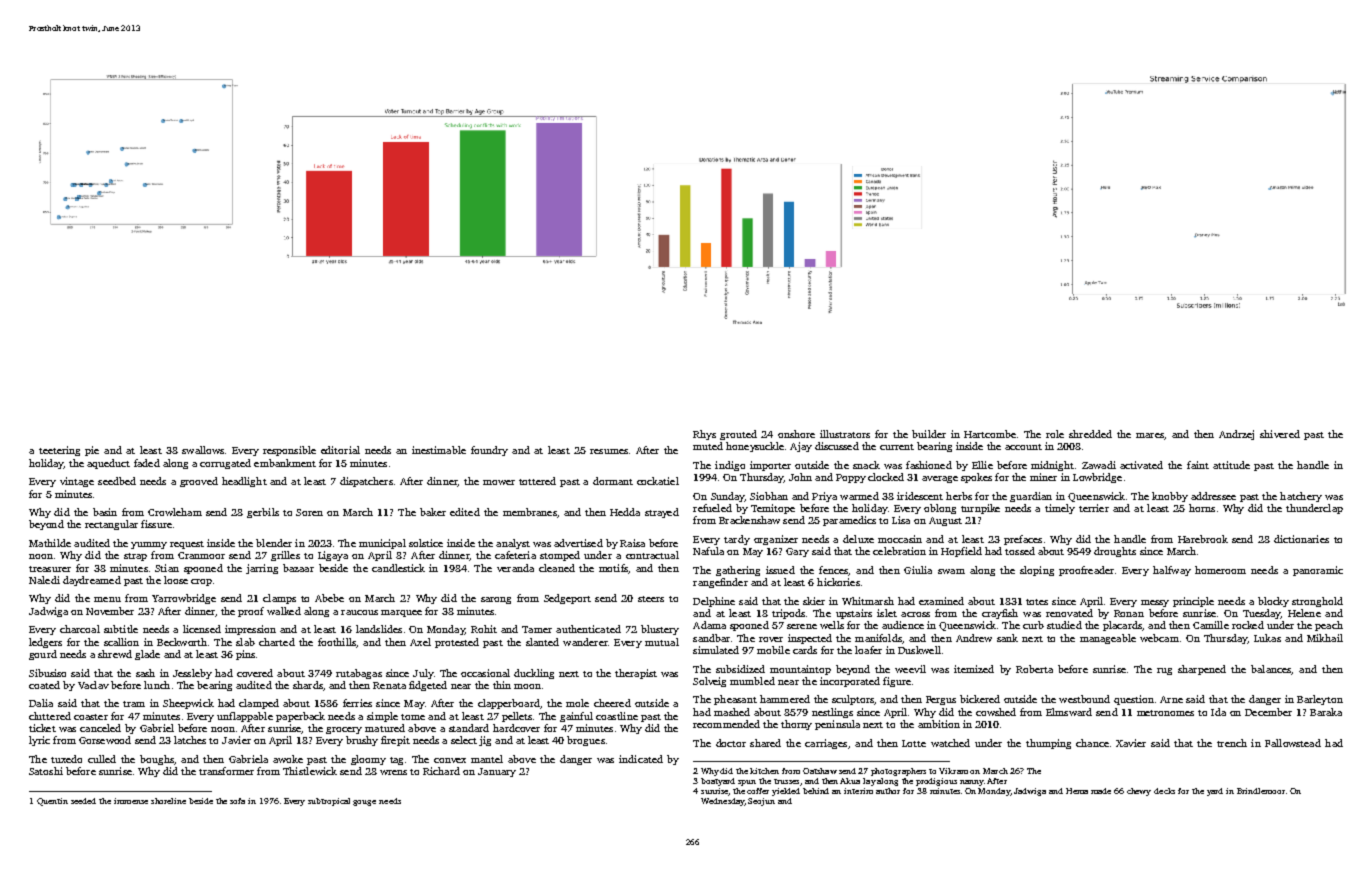  What do you see at coordinates (704, 435) in the document?
I see `Rhys` at bounding box center [704, 435].
